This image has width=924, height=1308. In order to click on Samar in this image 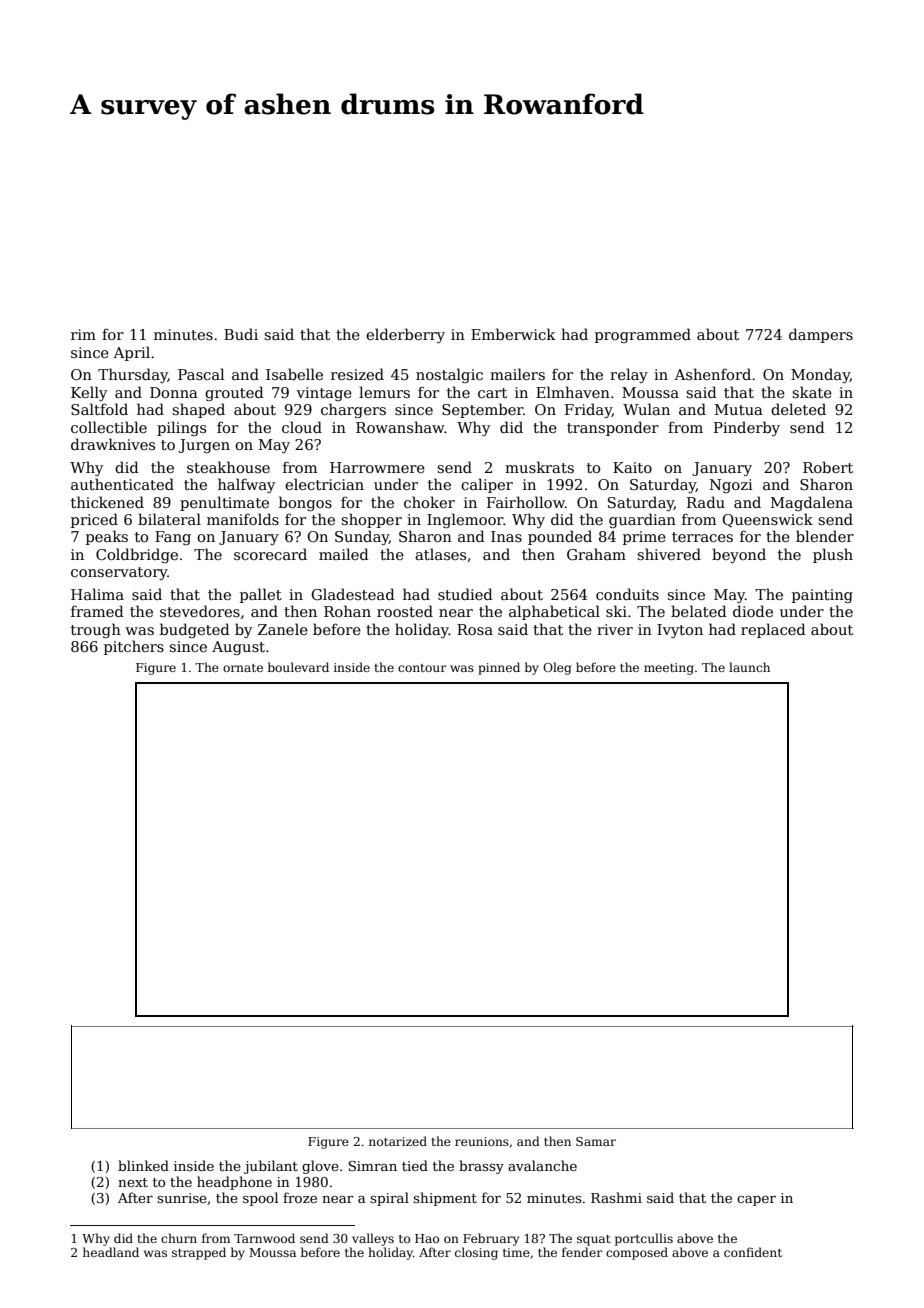, I will do `click(596, 1141)`.
